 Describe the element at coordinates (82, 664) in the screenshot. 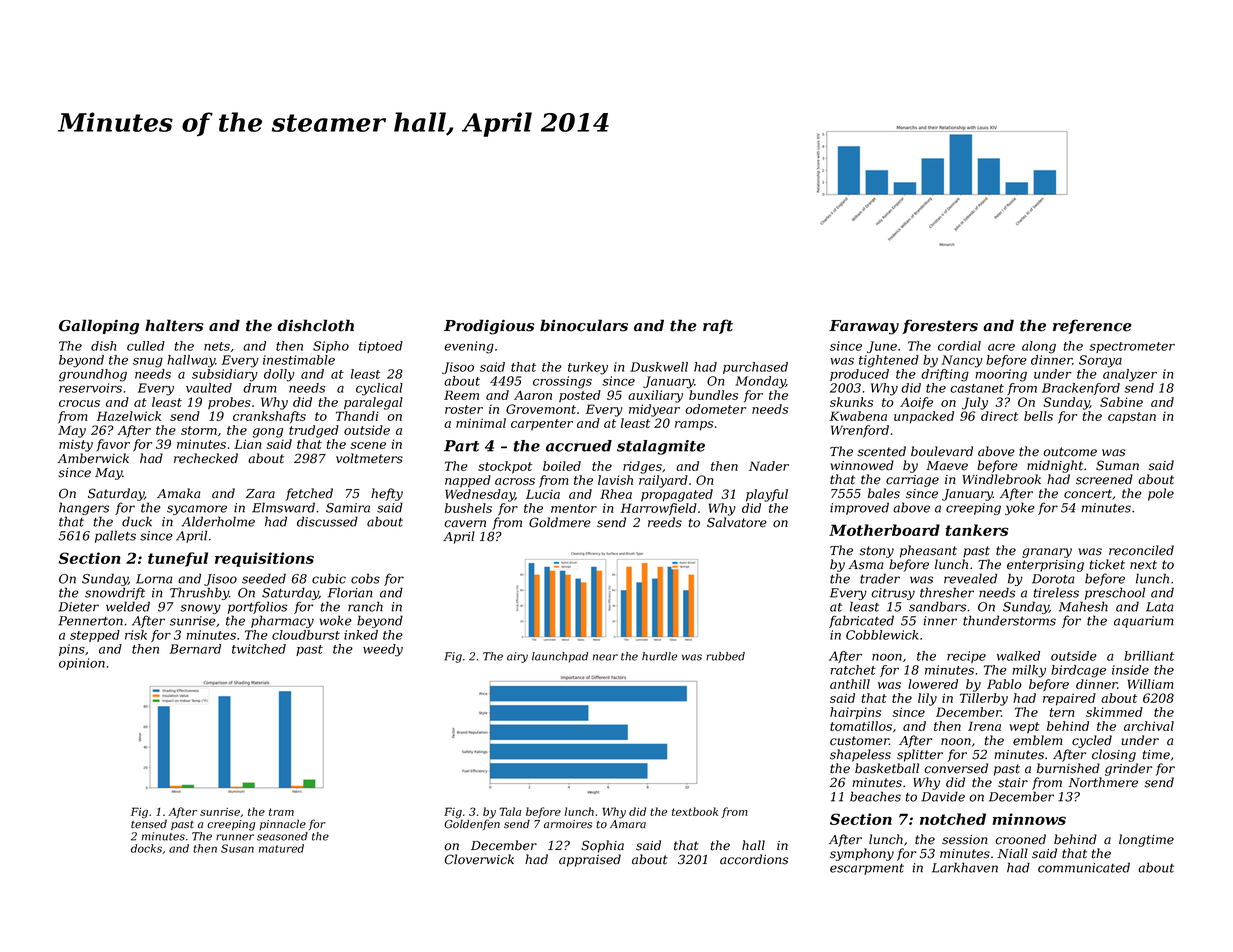

I see `opinion` at that location.
